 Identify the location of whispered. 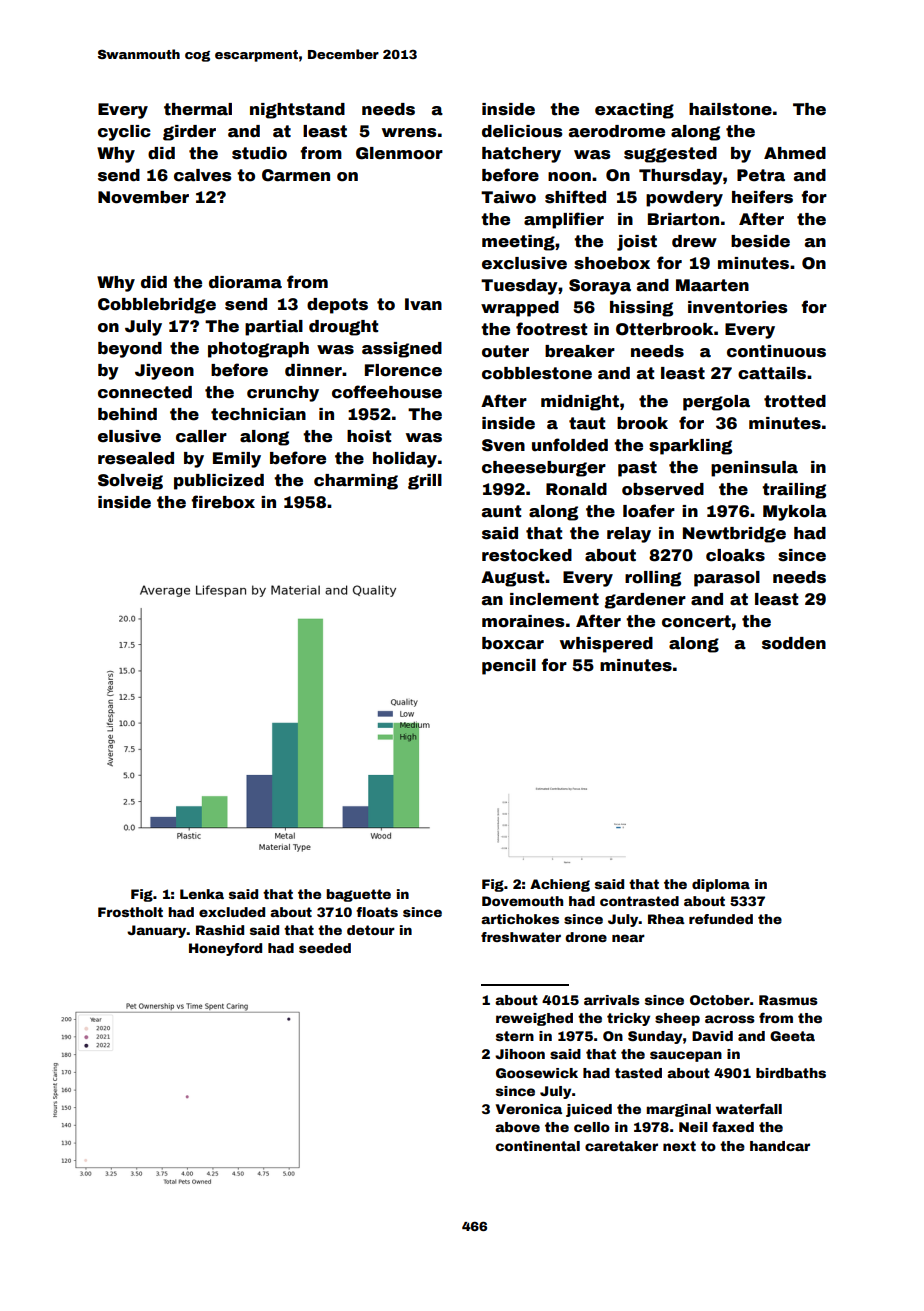
(606, 645).
